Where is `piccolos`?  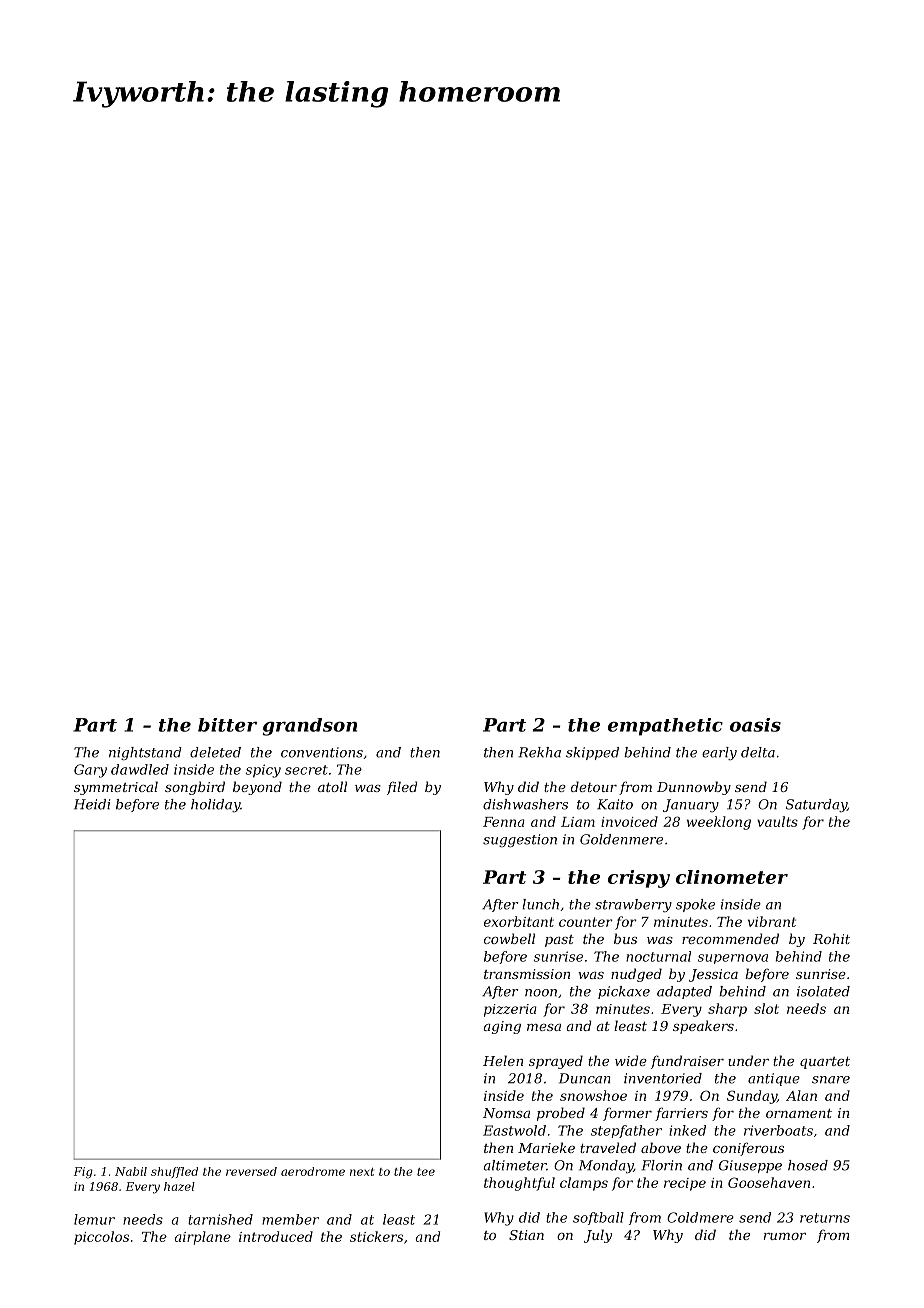
piccolos is located at coordinates (101, 1238).
